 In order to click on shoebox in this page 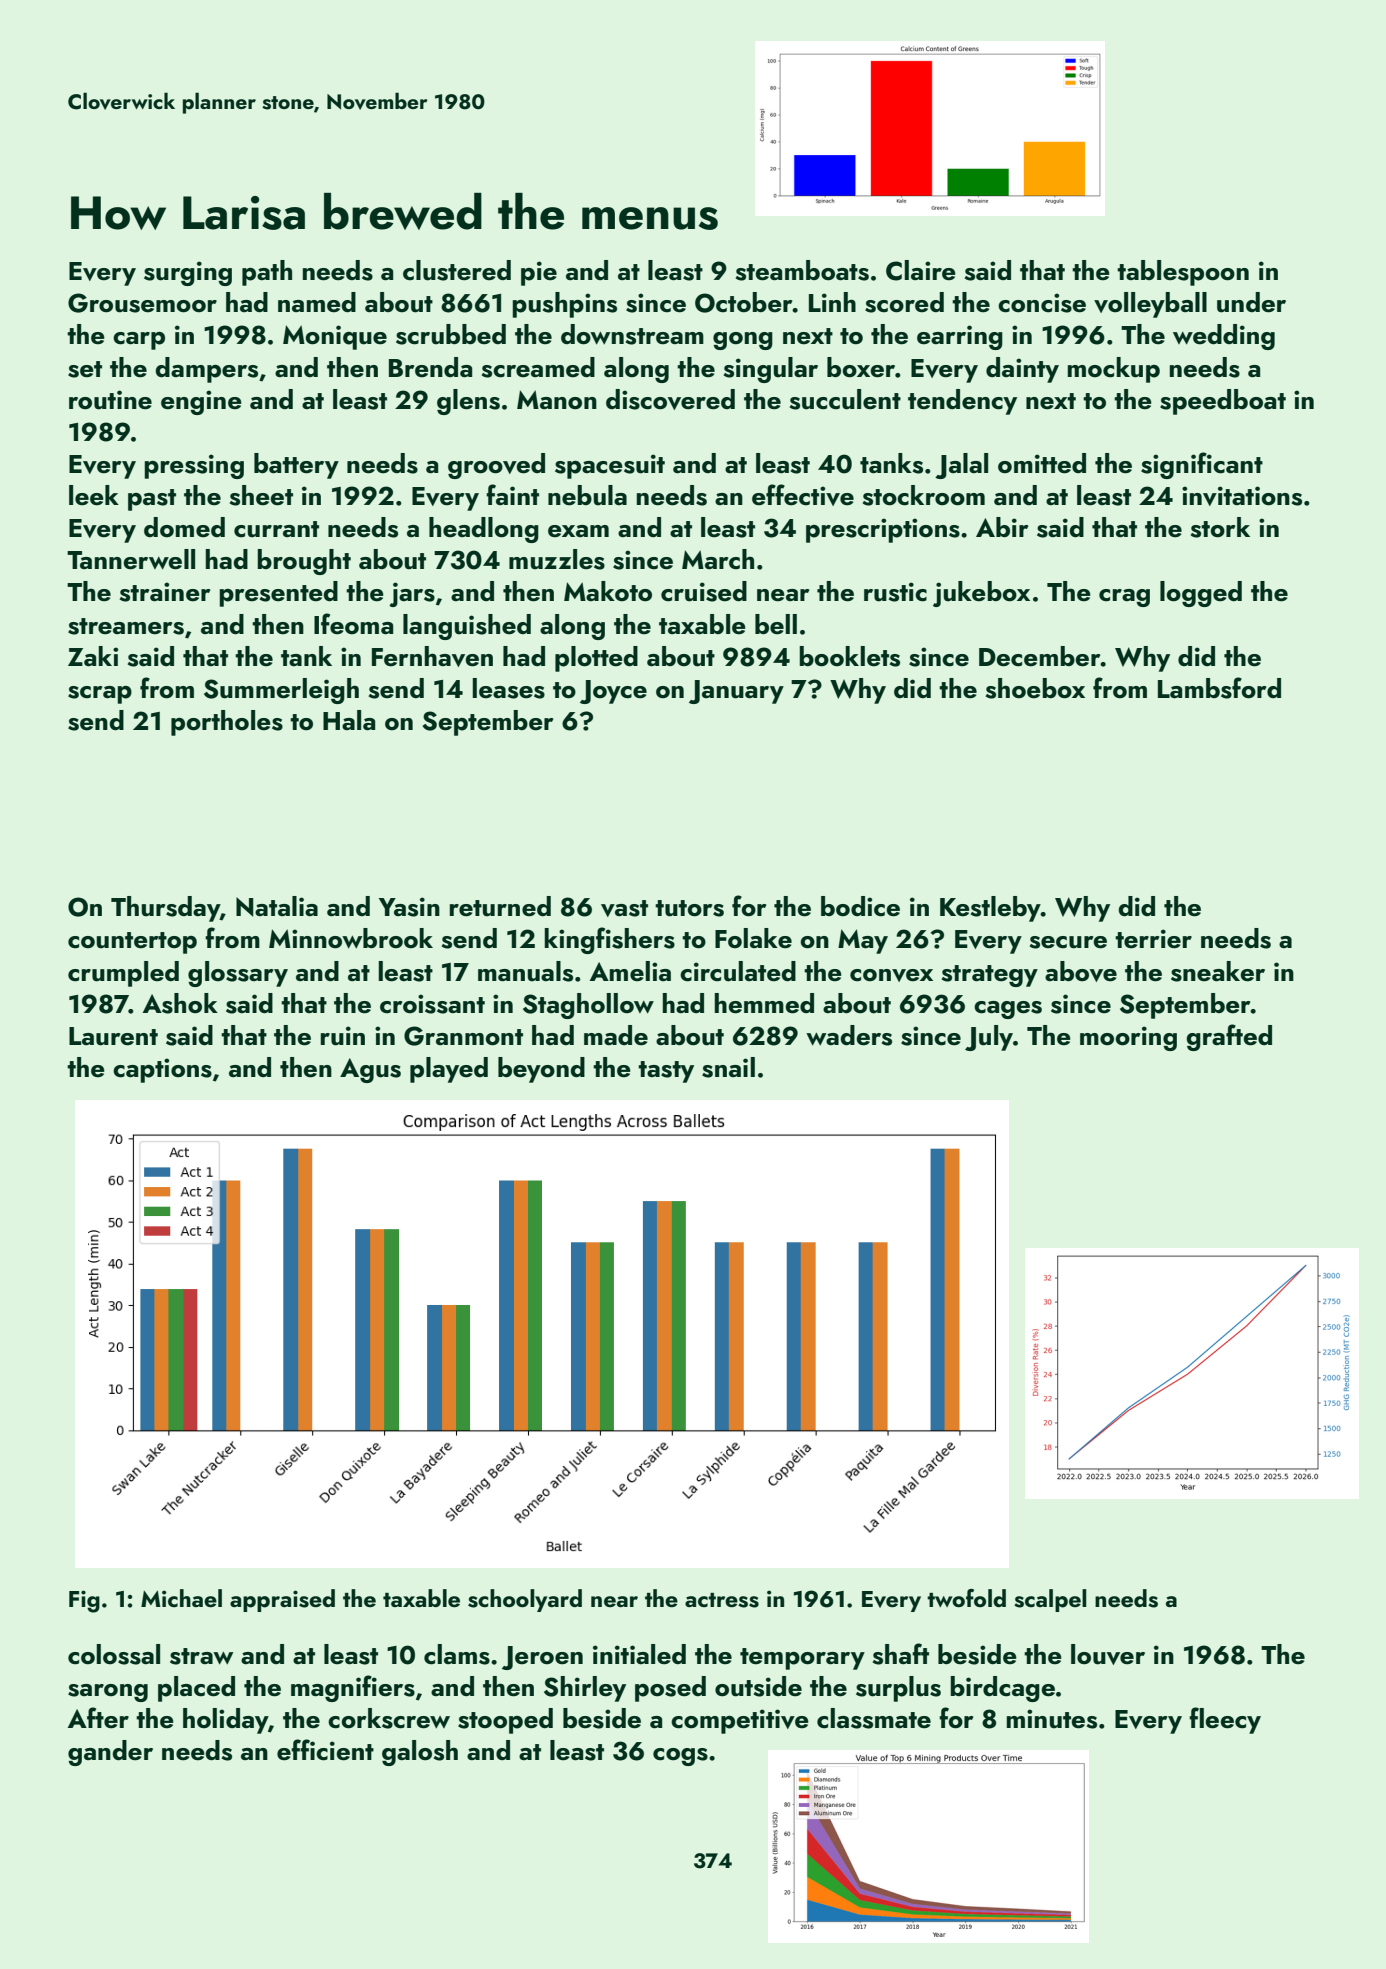, I will do `click(1035, 688)`.
